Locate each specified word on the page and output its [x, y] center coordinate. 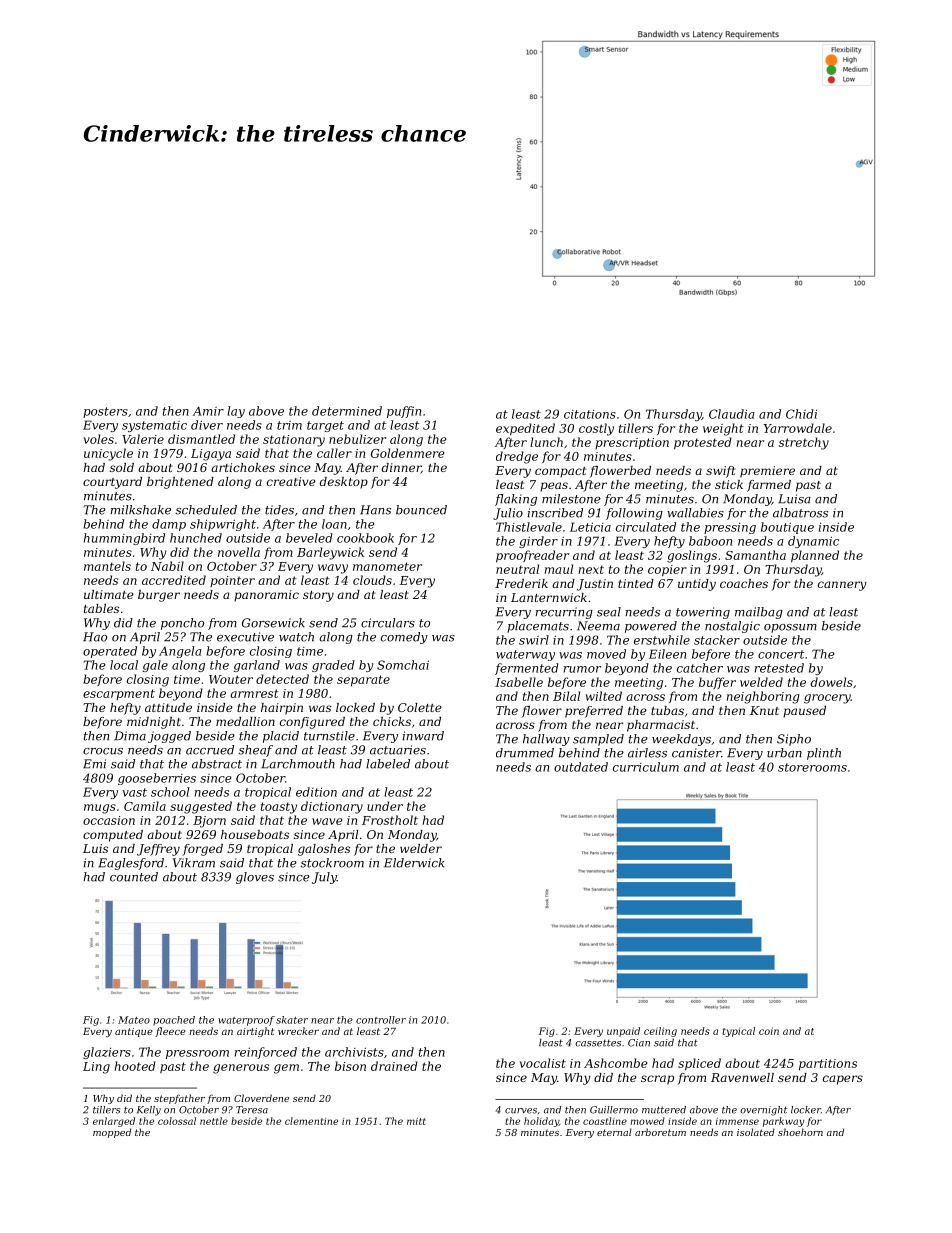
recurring [564, 613]
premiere [767, 472]
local [124, 665]
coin [769, 1031]
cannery [842, 586]
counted [134, 877]
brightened [180, 483]
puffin [404, 412]
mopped [112, 1133]
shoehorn [800, 1132]
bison [350, 1066]
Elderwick [414, 863]
